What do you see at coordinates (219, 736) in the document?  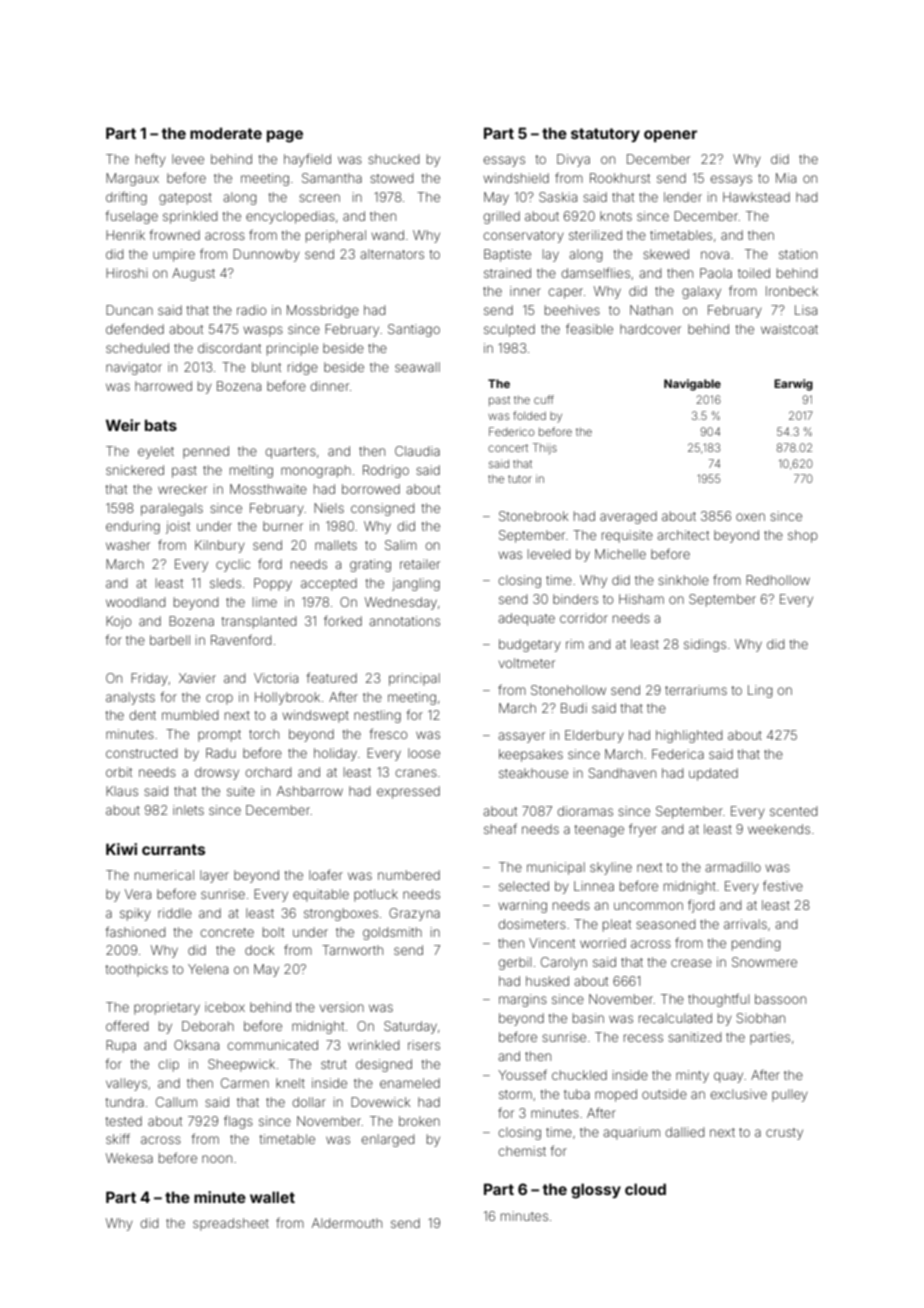 I see `prompt` at bounding box center [219, 736].
